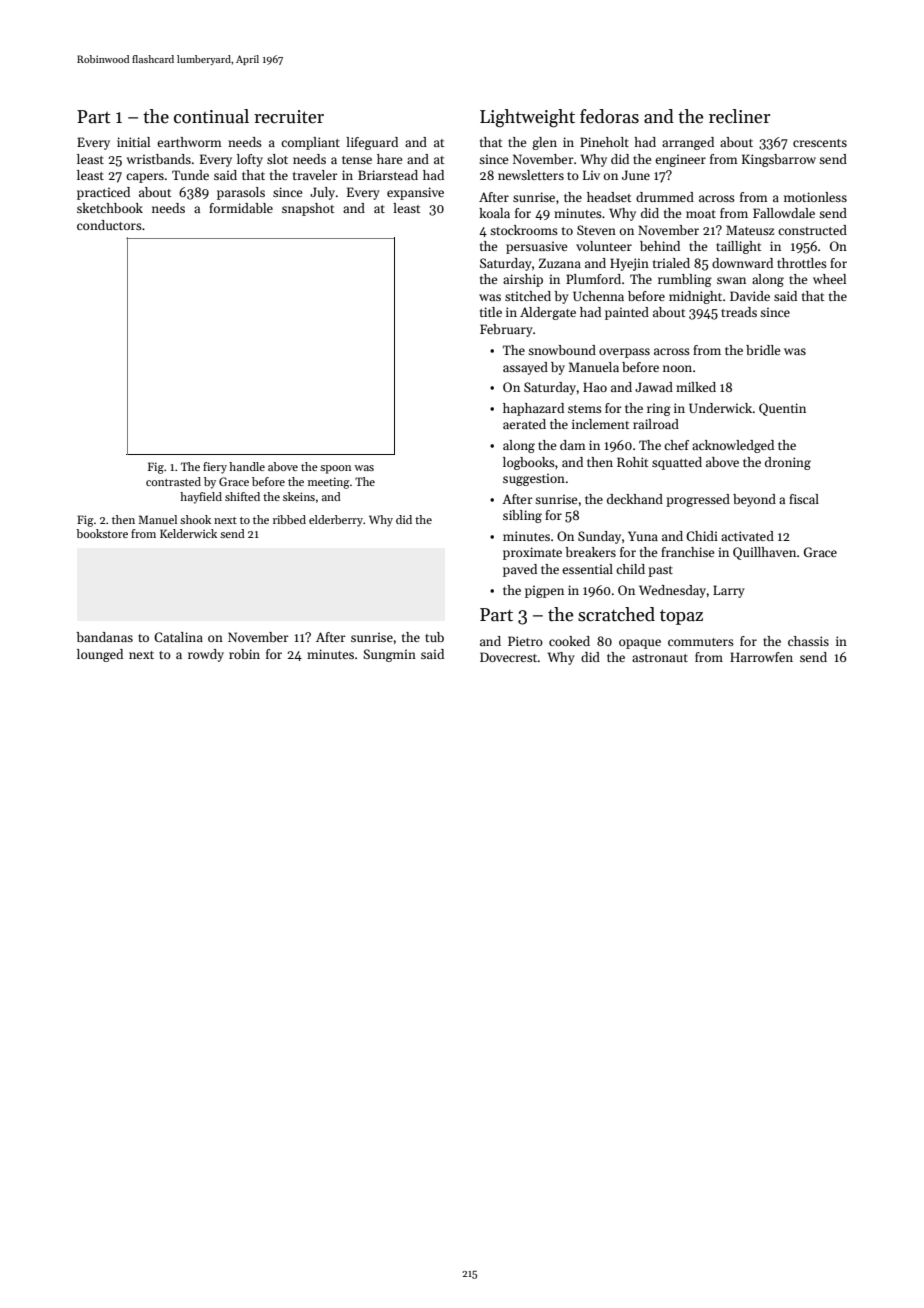 Image resolution: width=924 pixels, height=1308 pixels. I want to click on bandanas, so click(104, 637).
